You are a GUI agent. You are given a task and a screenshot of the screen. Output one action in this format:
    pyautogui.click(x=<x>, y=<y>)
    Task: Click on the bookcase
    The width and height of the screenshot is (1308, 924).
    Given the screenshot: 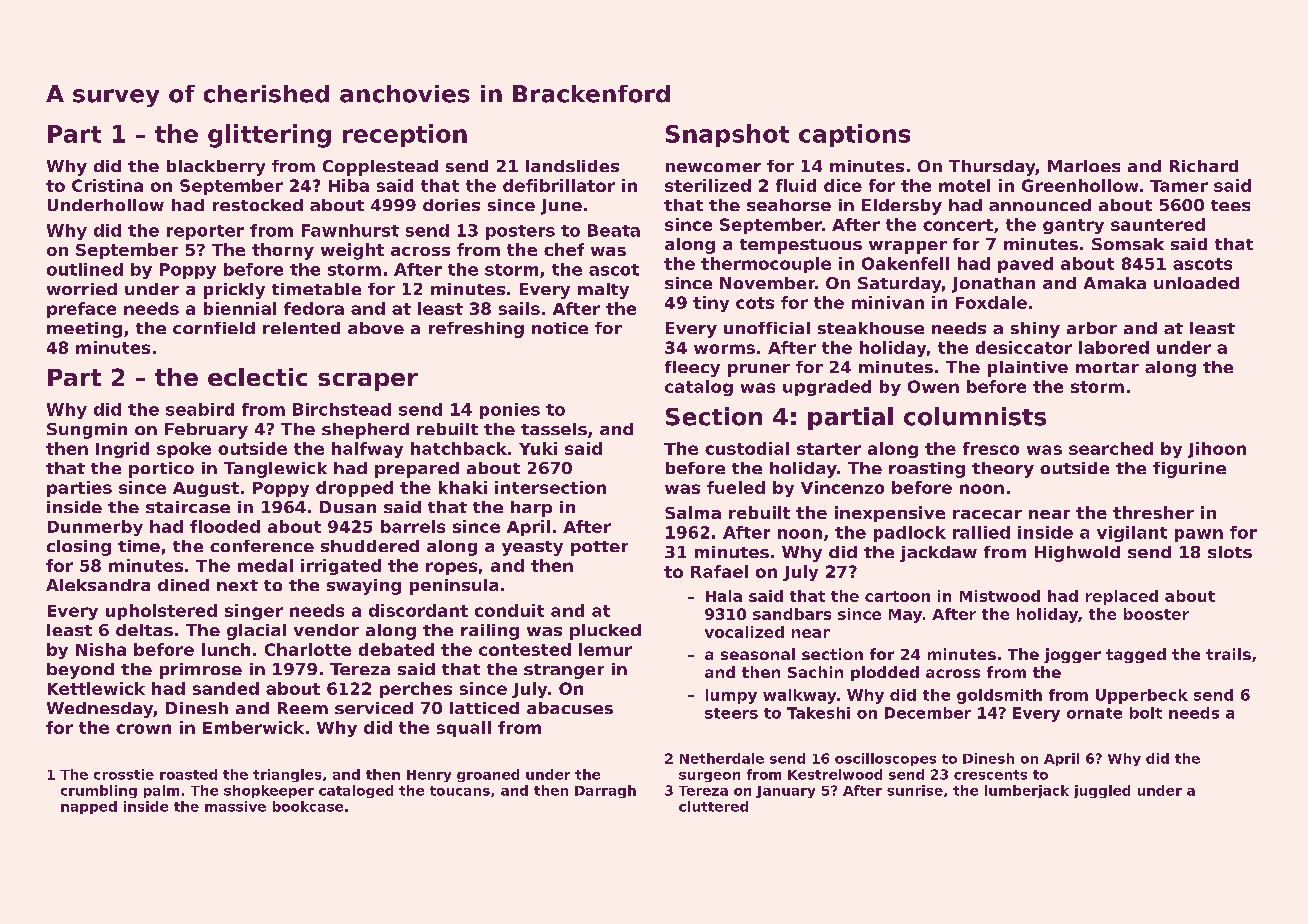 What is the action you would take?
    pyautogui.click(x=308, y=806)
